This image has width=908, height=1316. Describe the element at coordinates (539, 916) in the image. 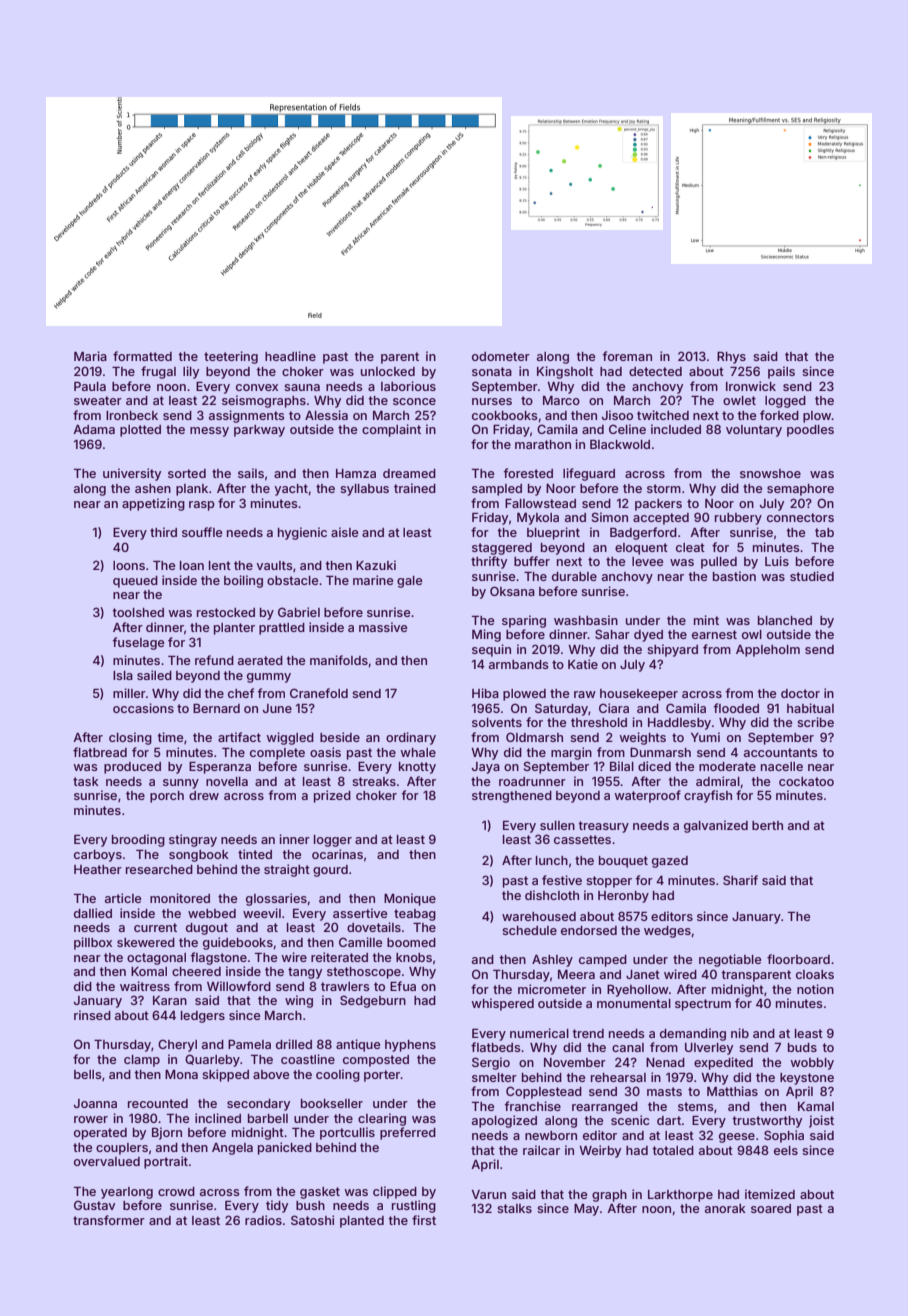

I see `warehoused` at that location.
